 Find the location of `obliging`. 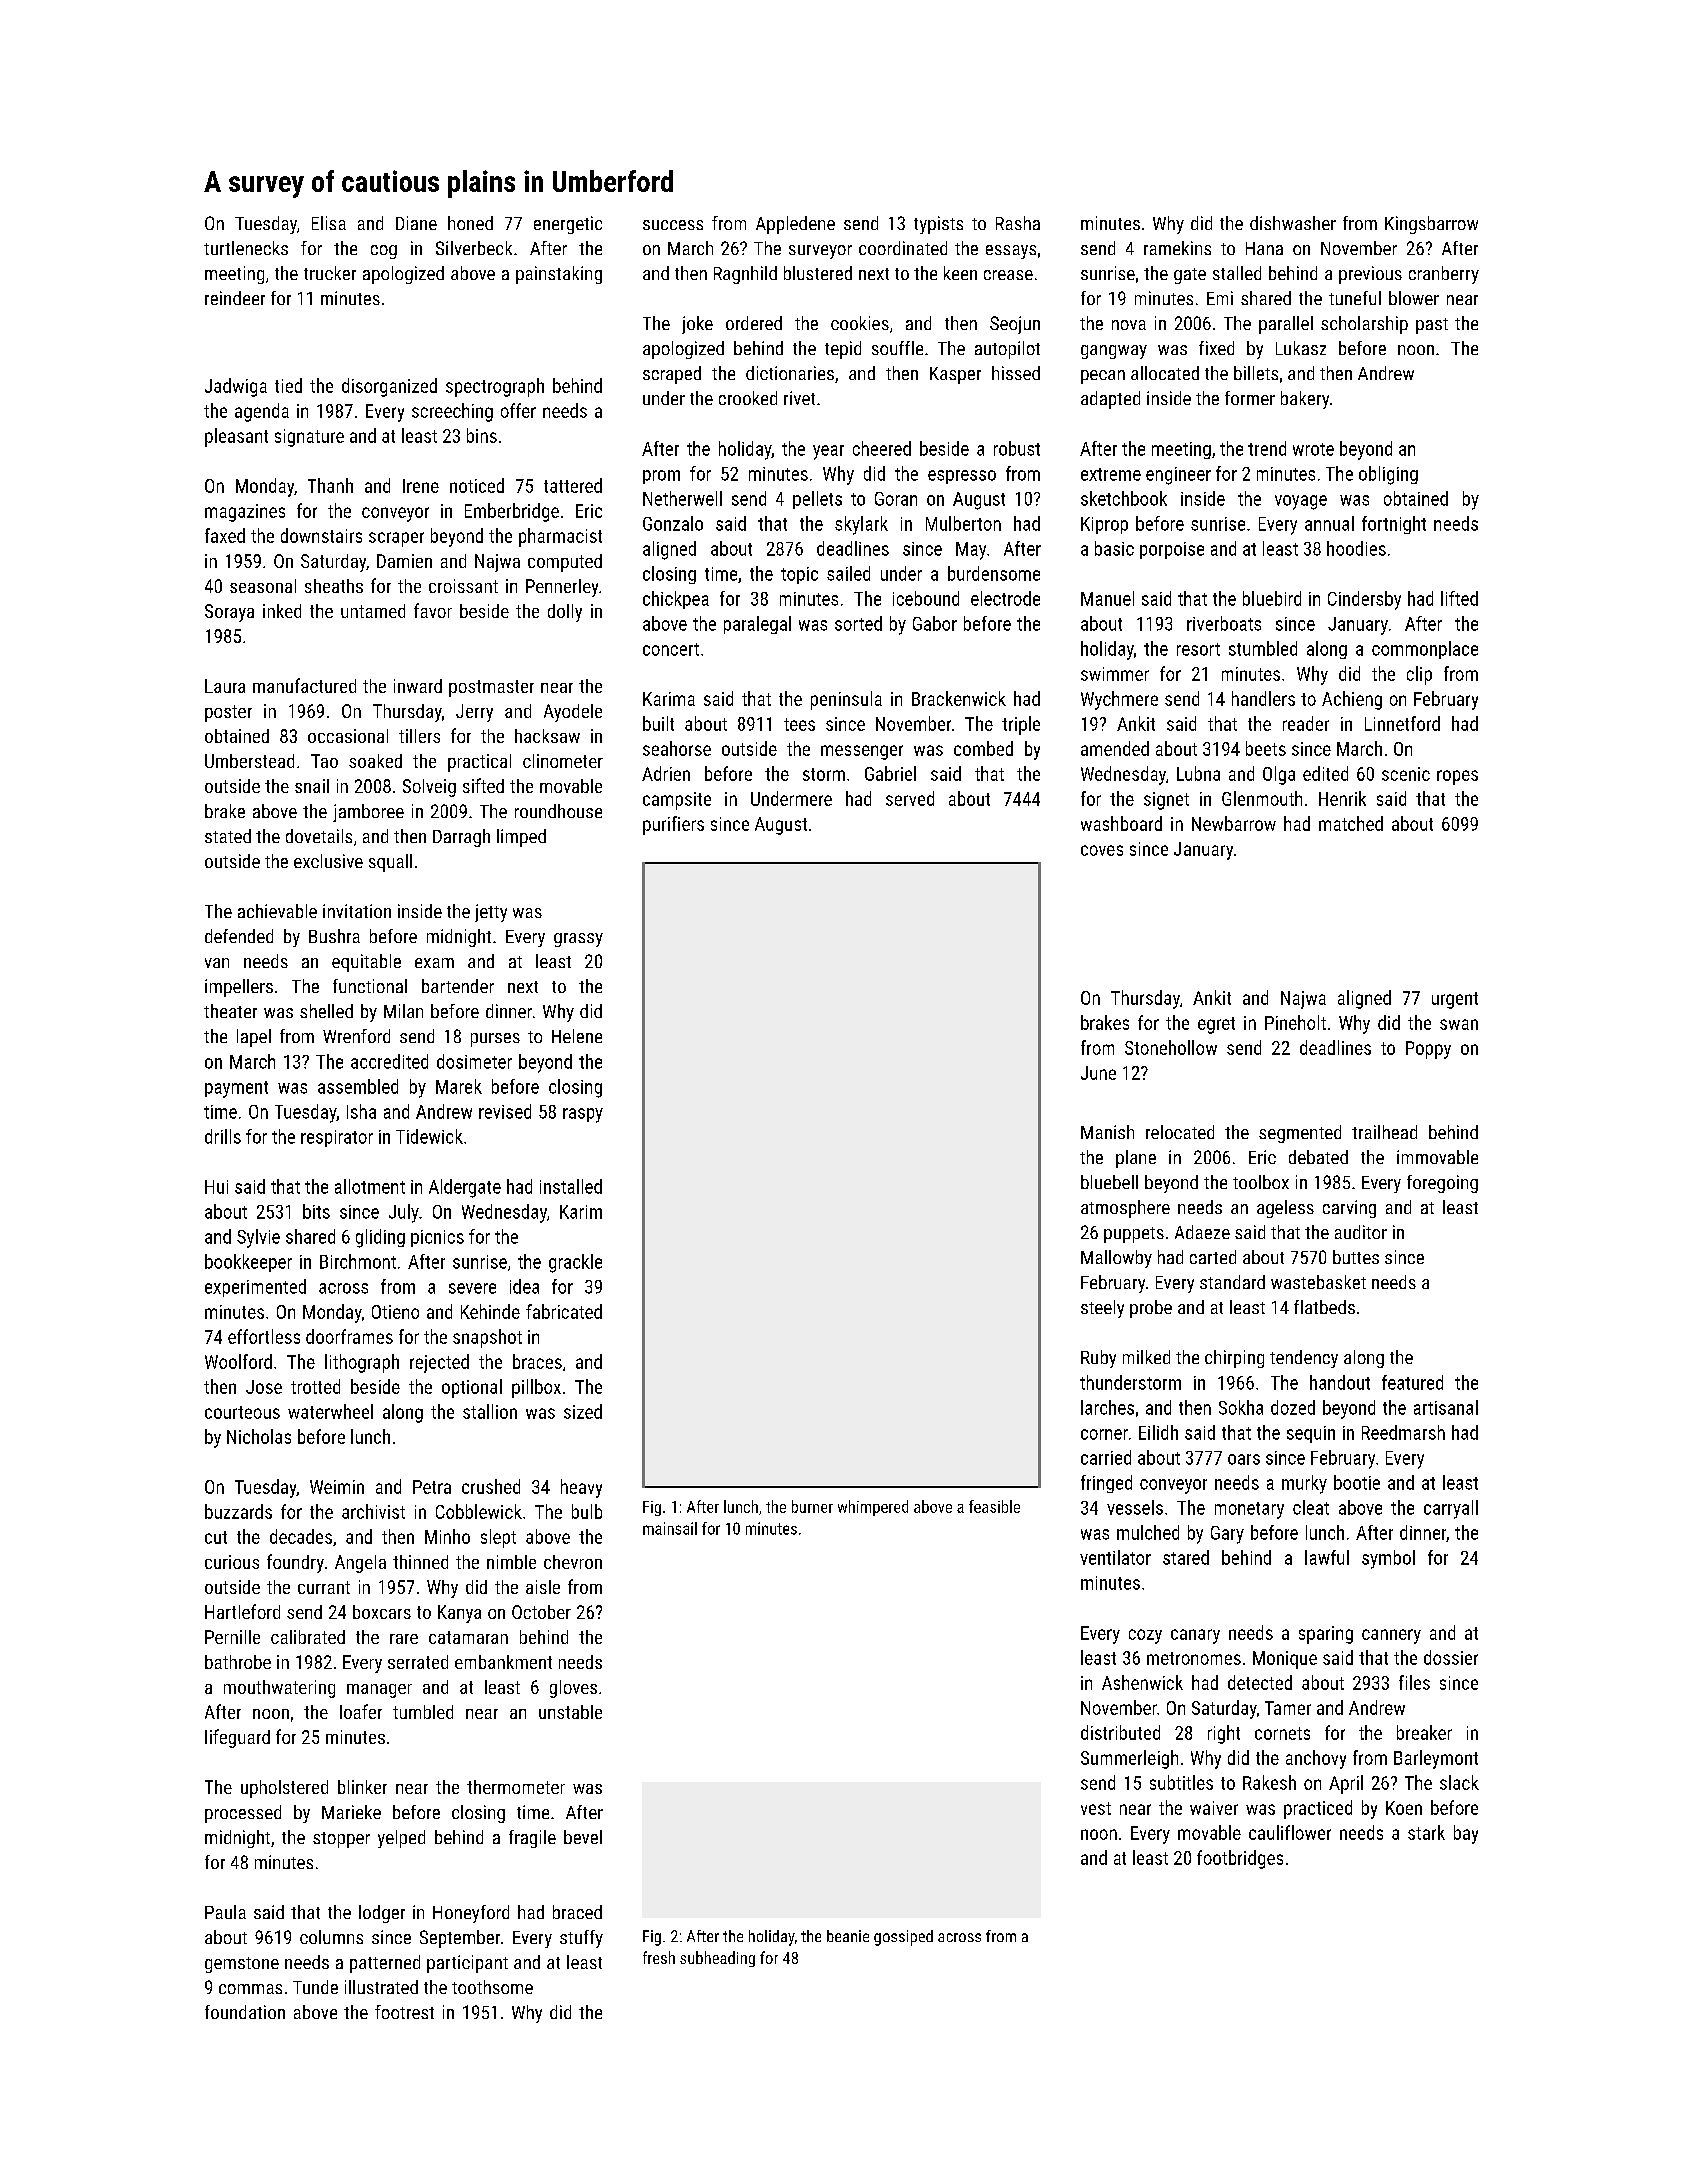

obliging is located at coordinates (1388, 475).
